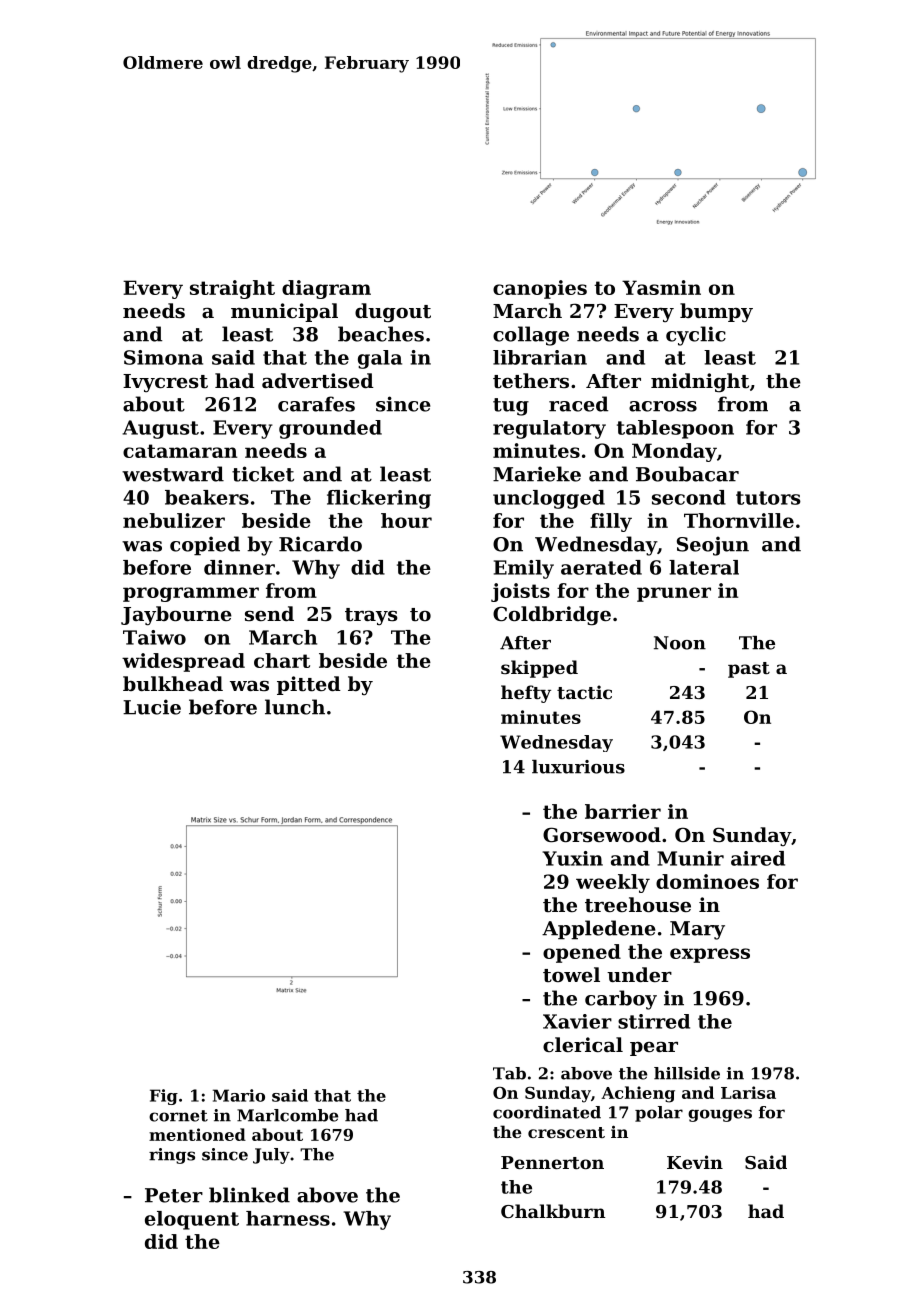 The height and width of the document is (1311, 924). I want to click on Yasmin, so click(661, 287).
